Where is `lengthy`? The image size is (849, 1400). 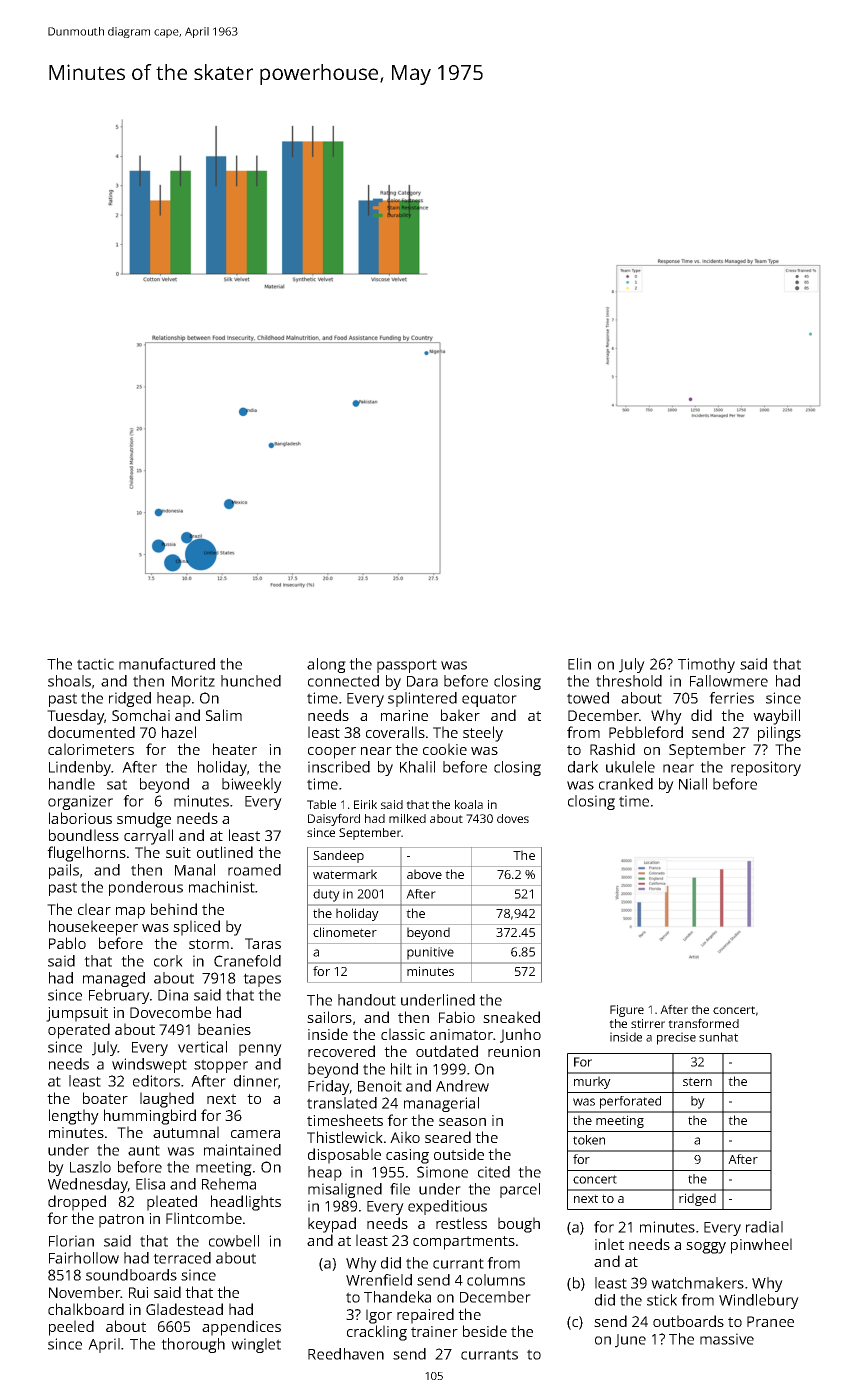
lengthy is located at coordinates (74, 1117).
